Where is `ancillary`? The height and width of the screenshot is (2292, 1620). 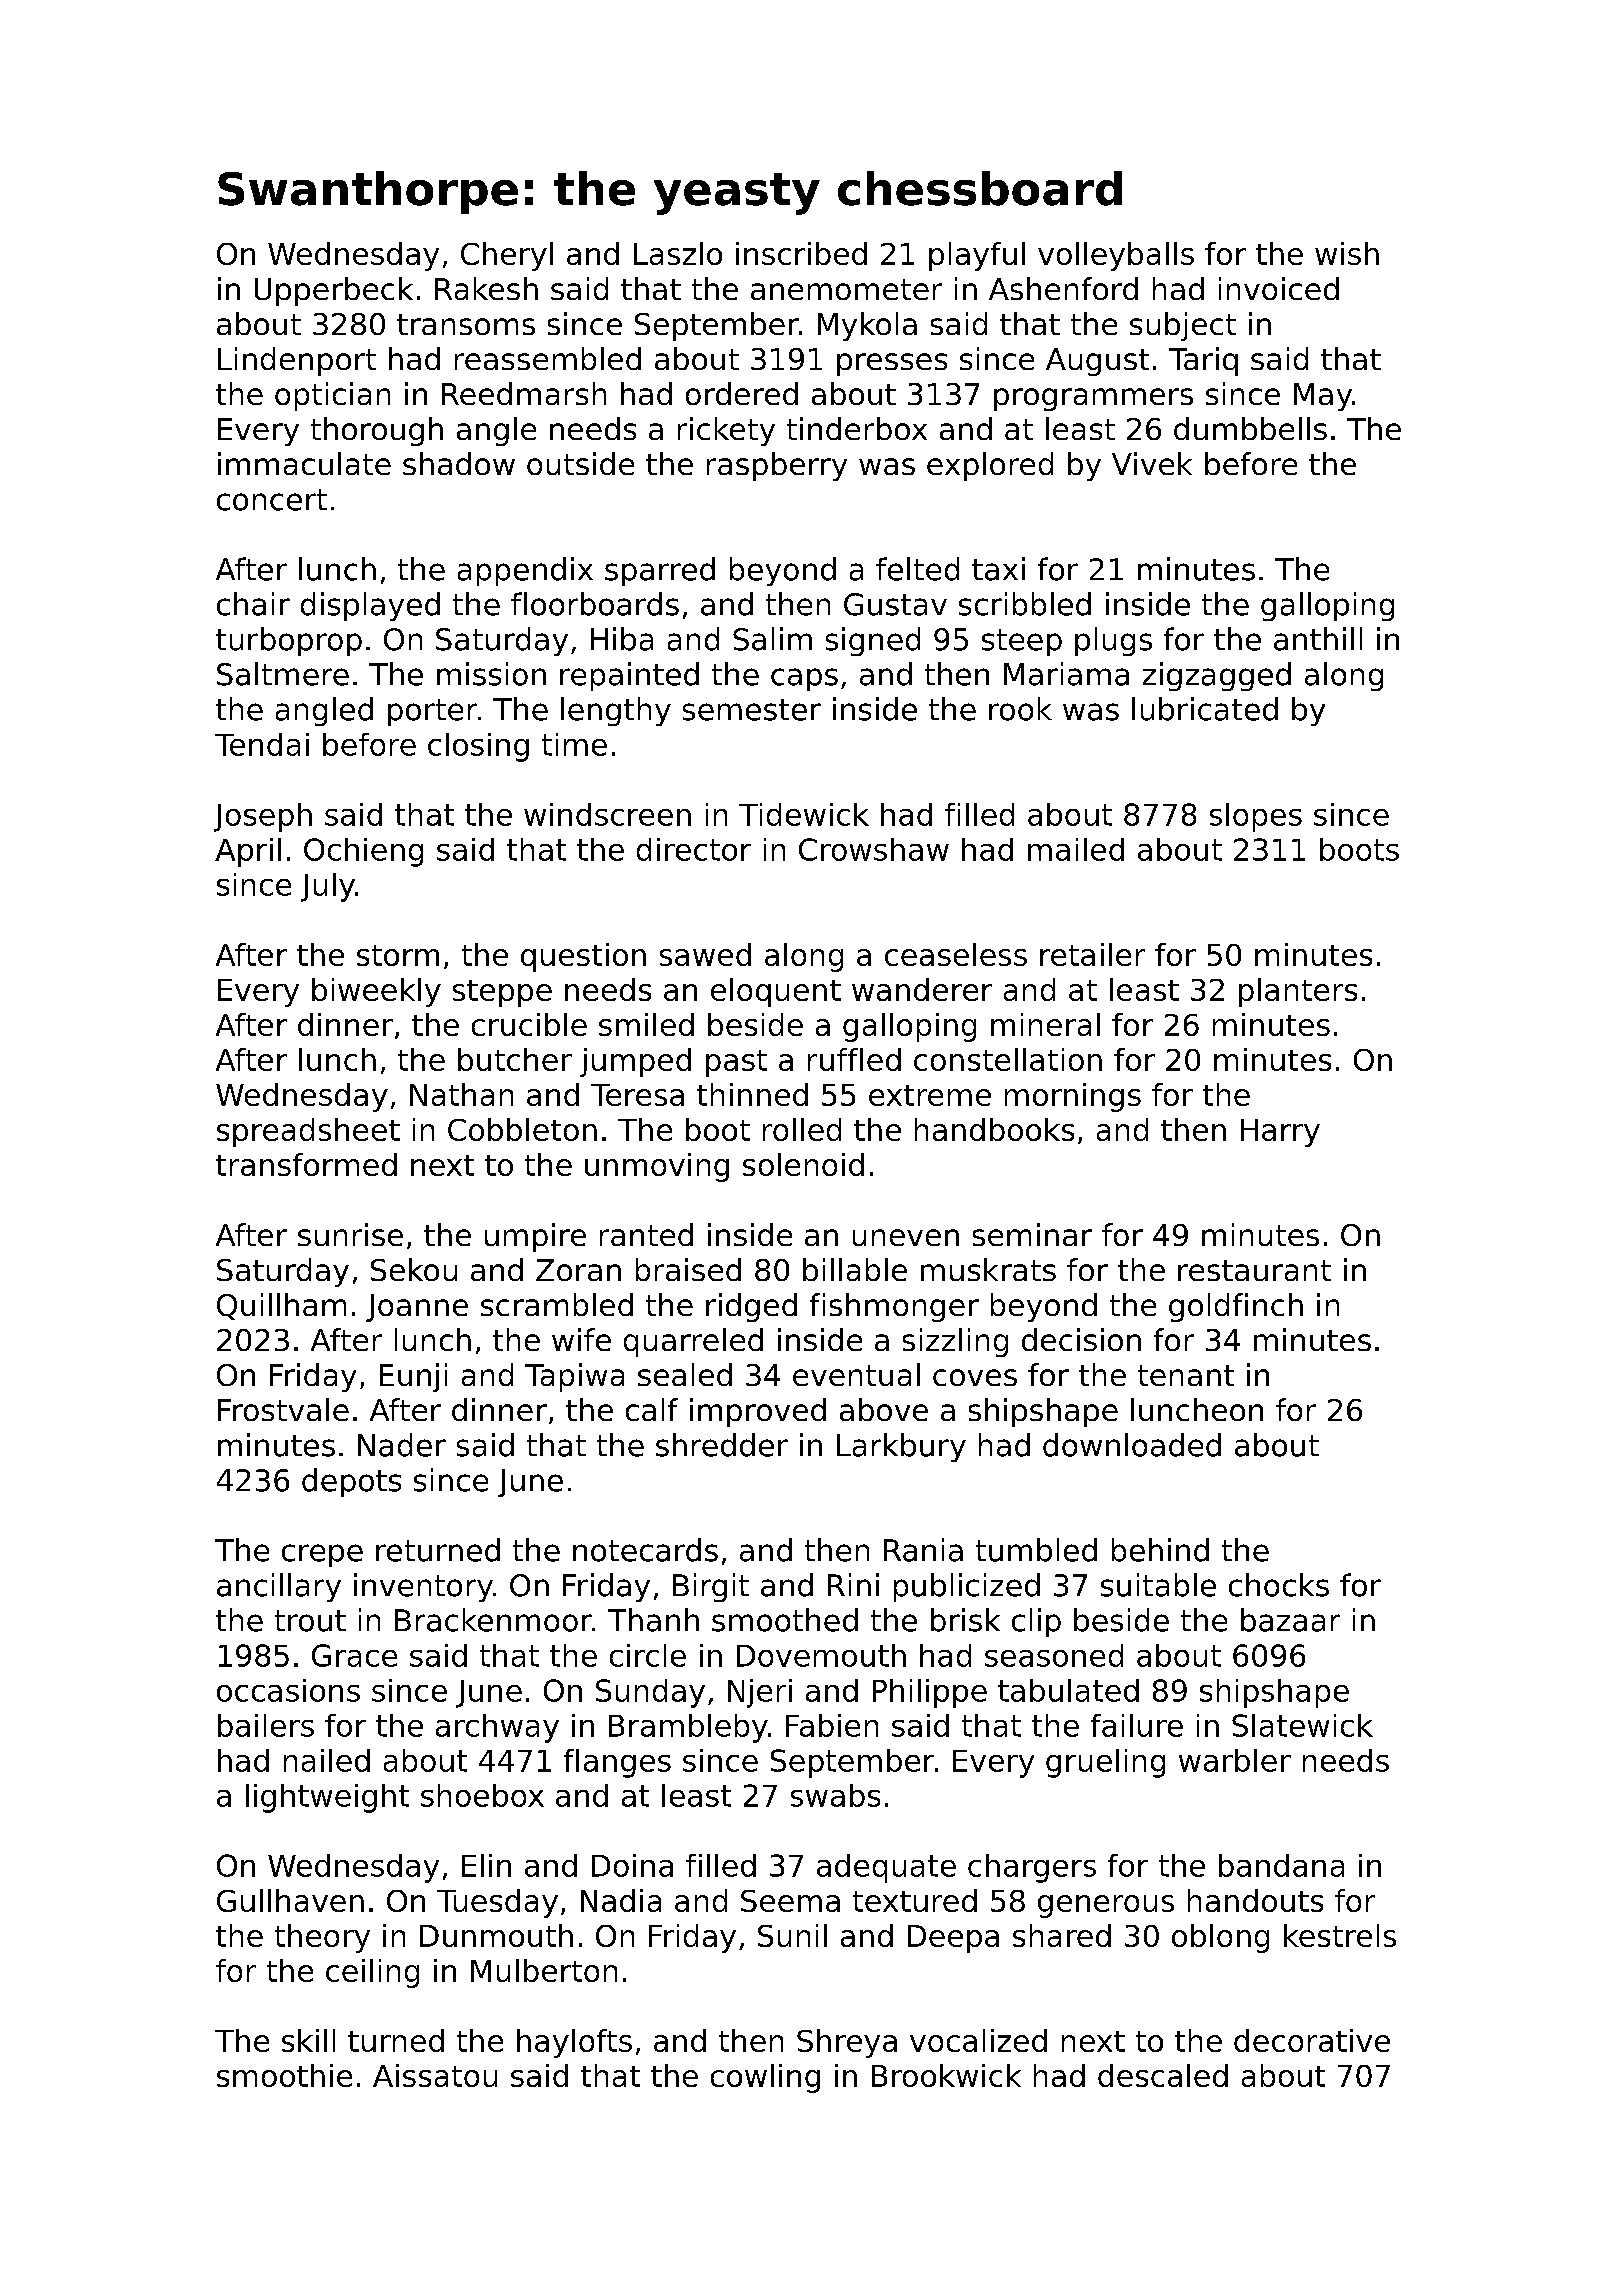
ancillary is located at coordinates (279, 1587).
